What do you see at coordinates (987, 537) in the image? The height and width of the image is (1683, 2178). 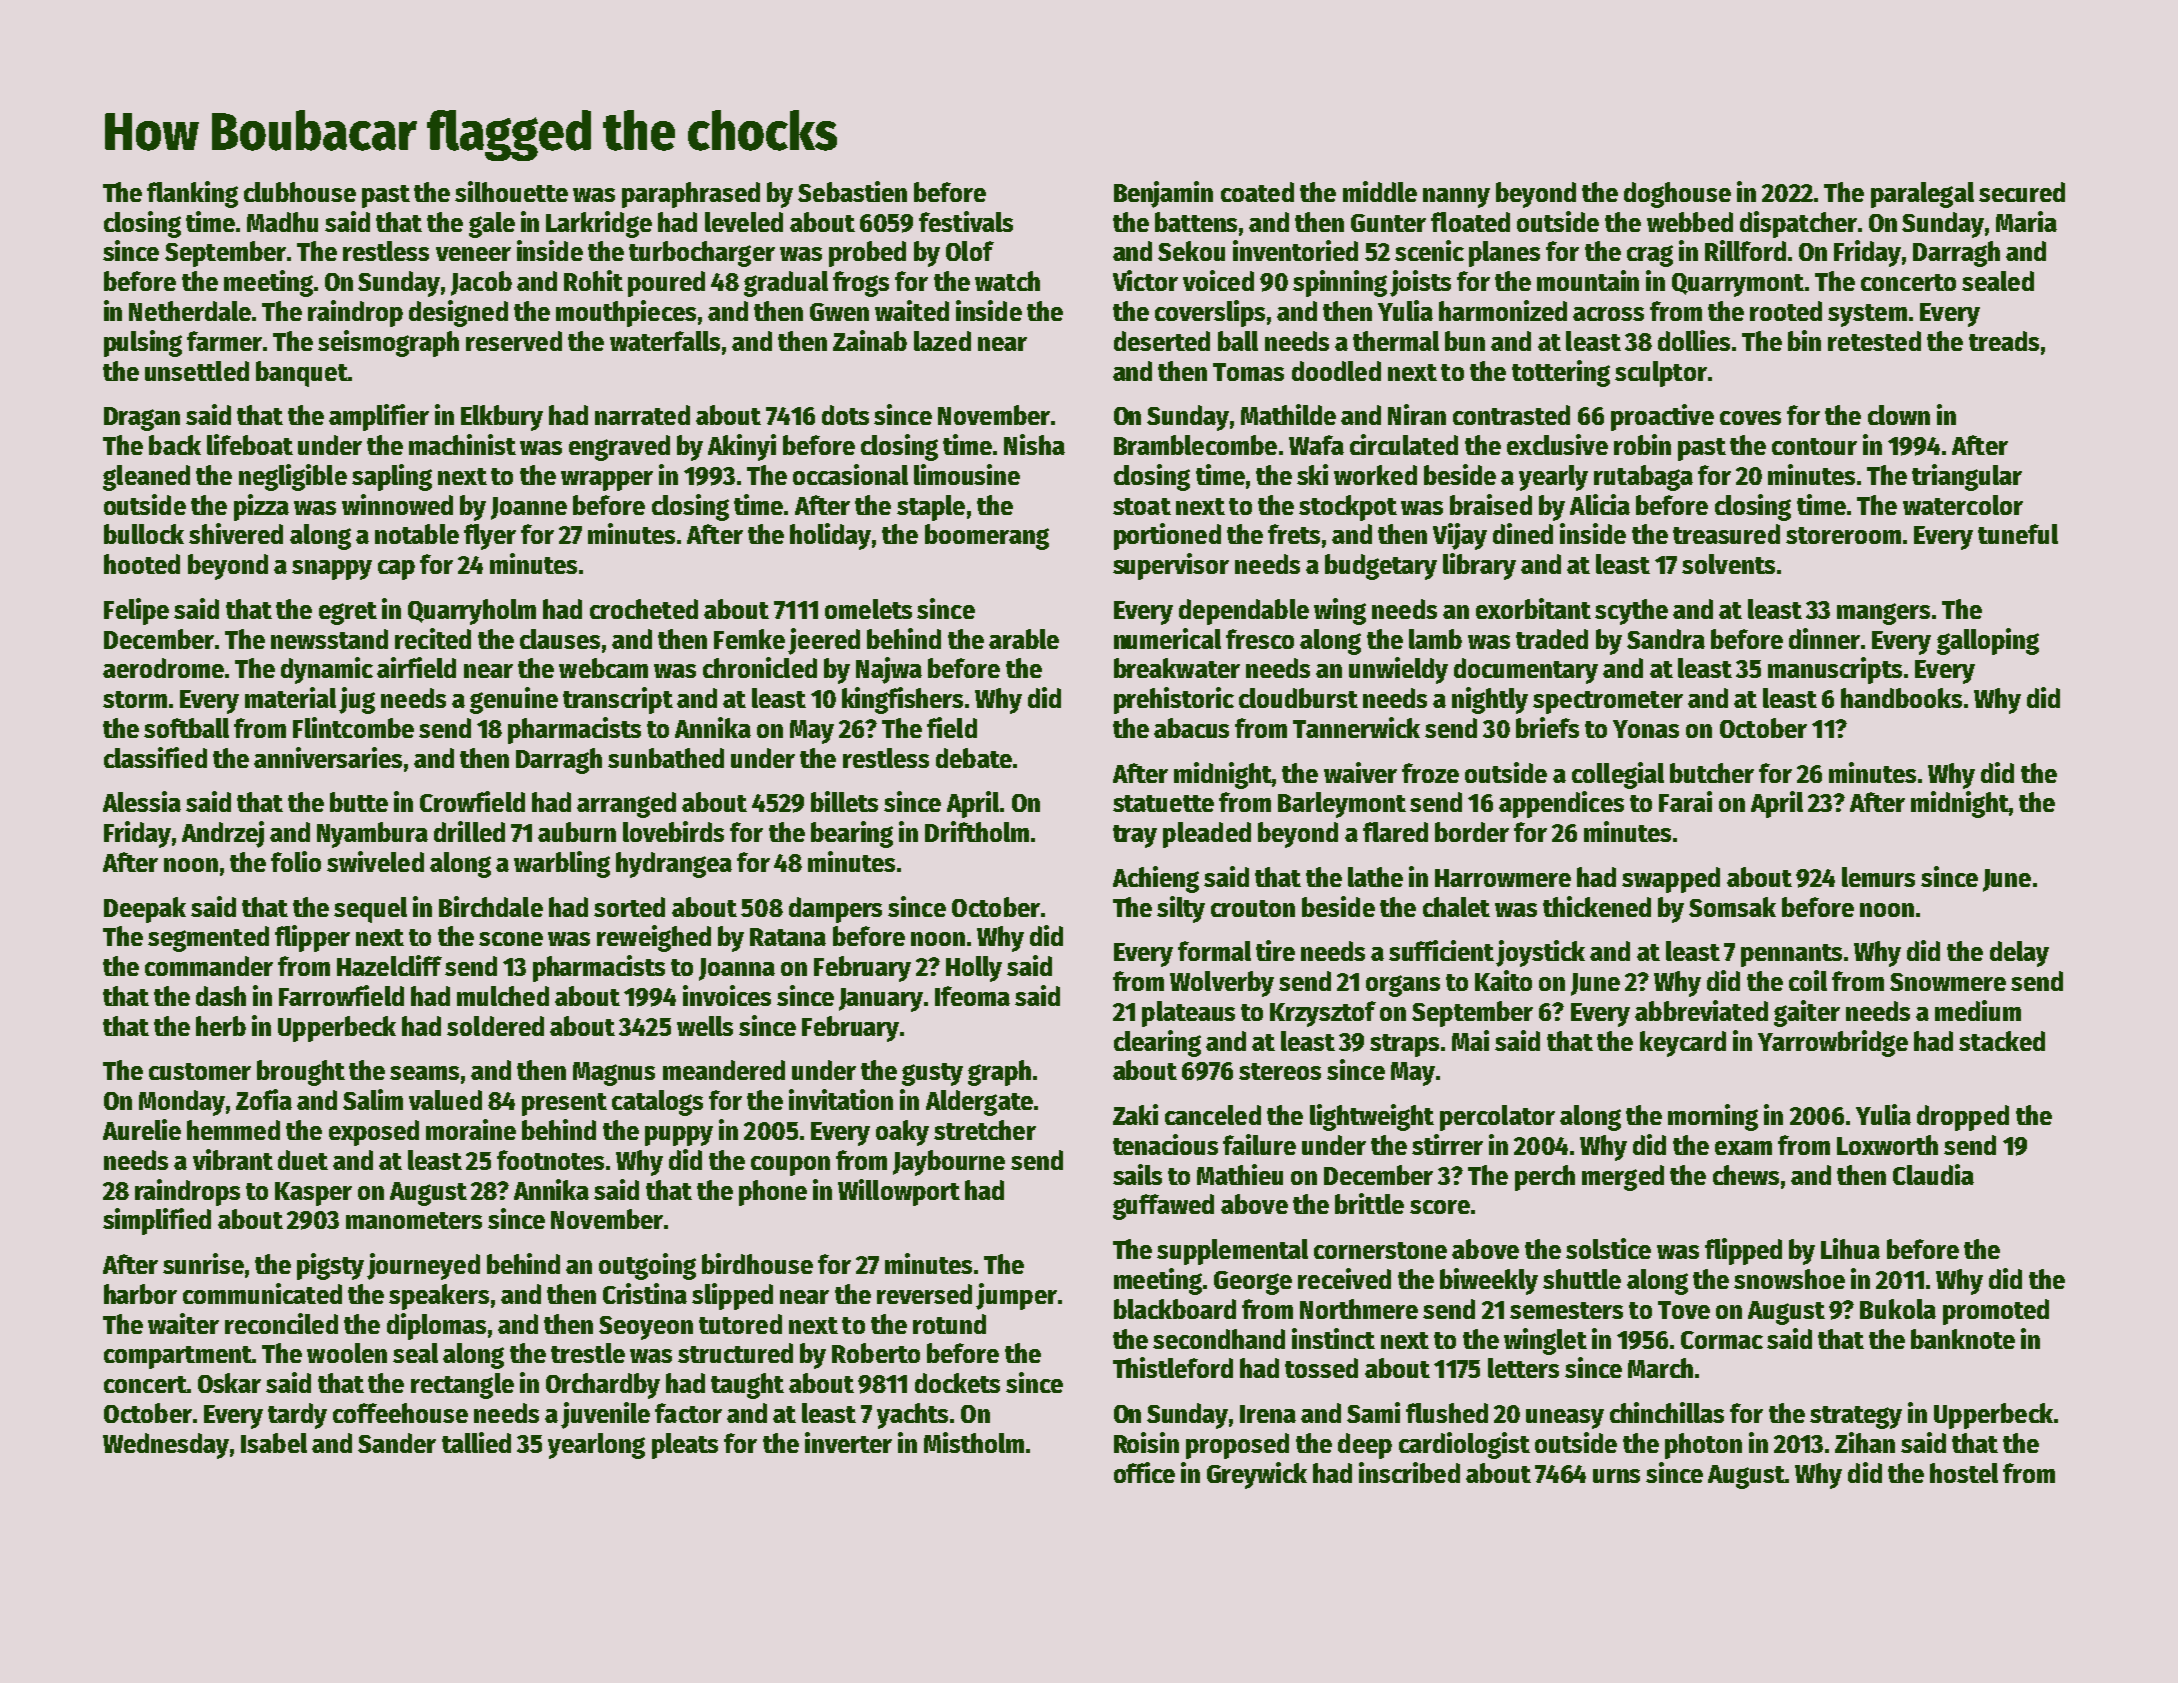 I see `boomerang` at bounding box center [987, 537].
